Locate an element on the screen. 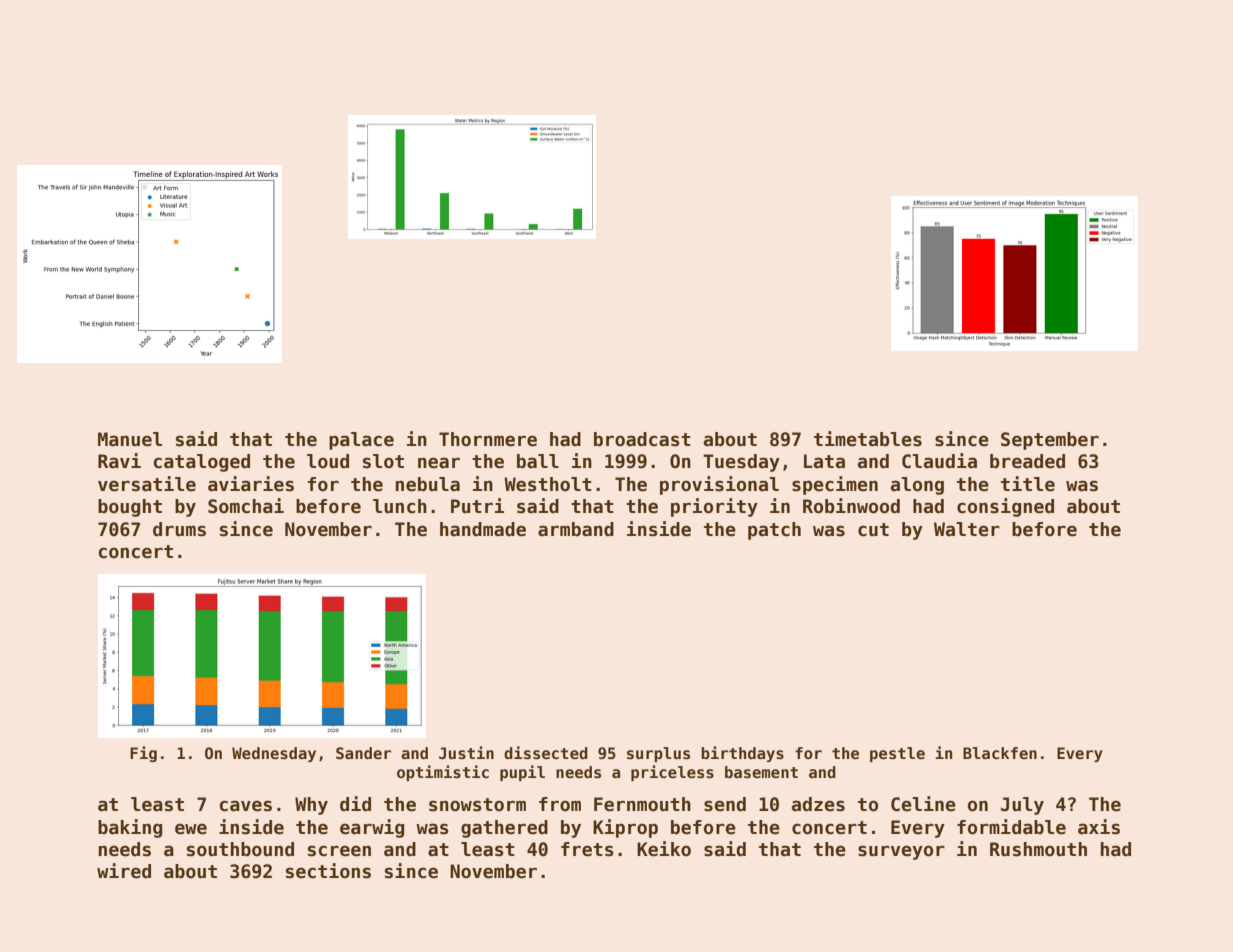 The image size is (1233, 952). broadcast is located at coordinates (642, 439).
